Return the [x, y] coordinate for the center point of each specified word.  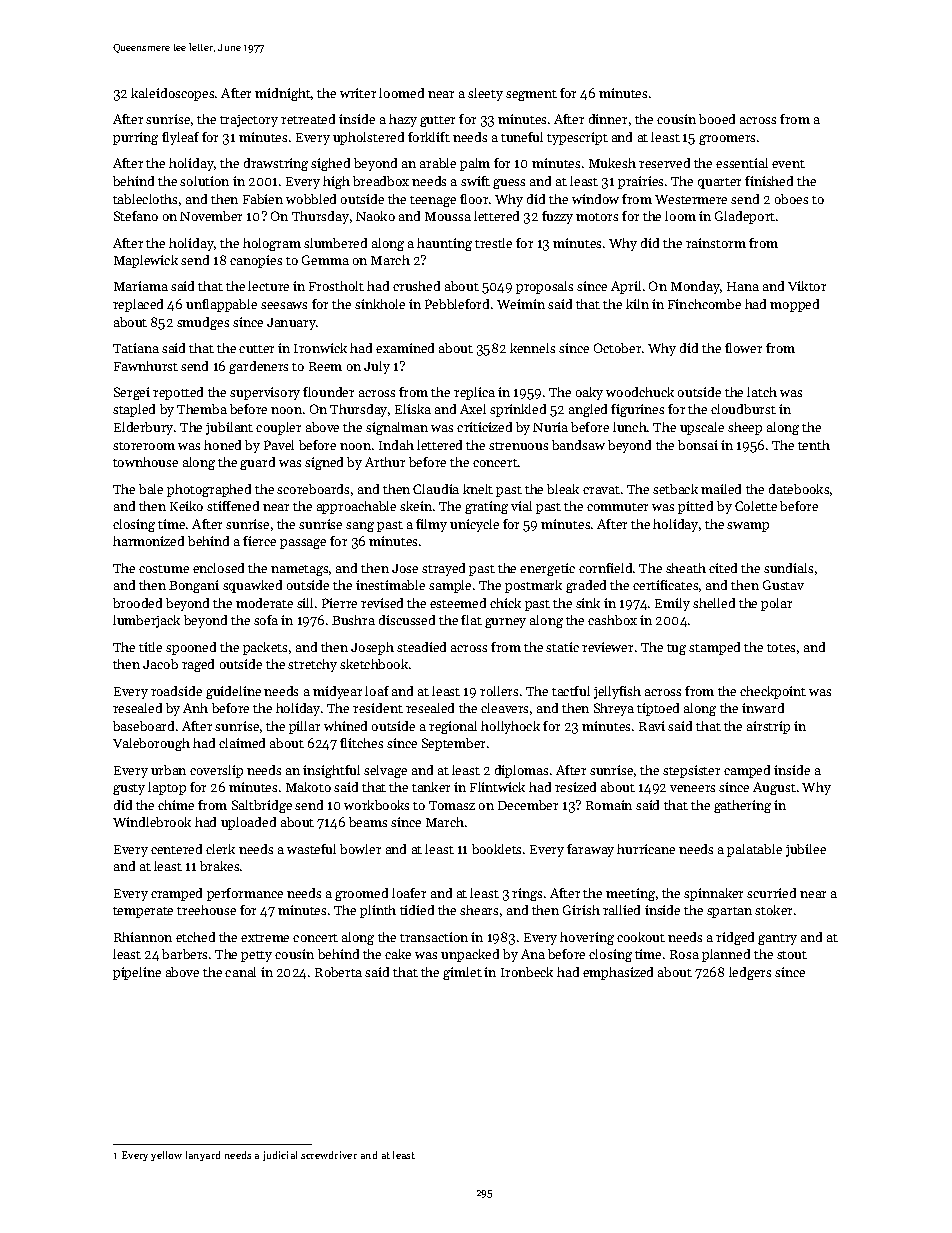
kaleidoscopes [172, 94]
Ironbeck [527, 972]
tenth [814, 445]
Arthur [385, 462]
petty [256, 956]
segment [531, 95]
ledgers [750, 973]
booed [717, 119]
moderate [264, 603]
